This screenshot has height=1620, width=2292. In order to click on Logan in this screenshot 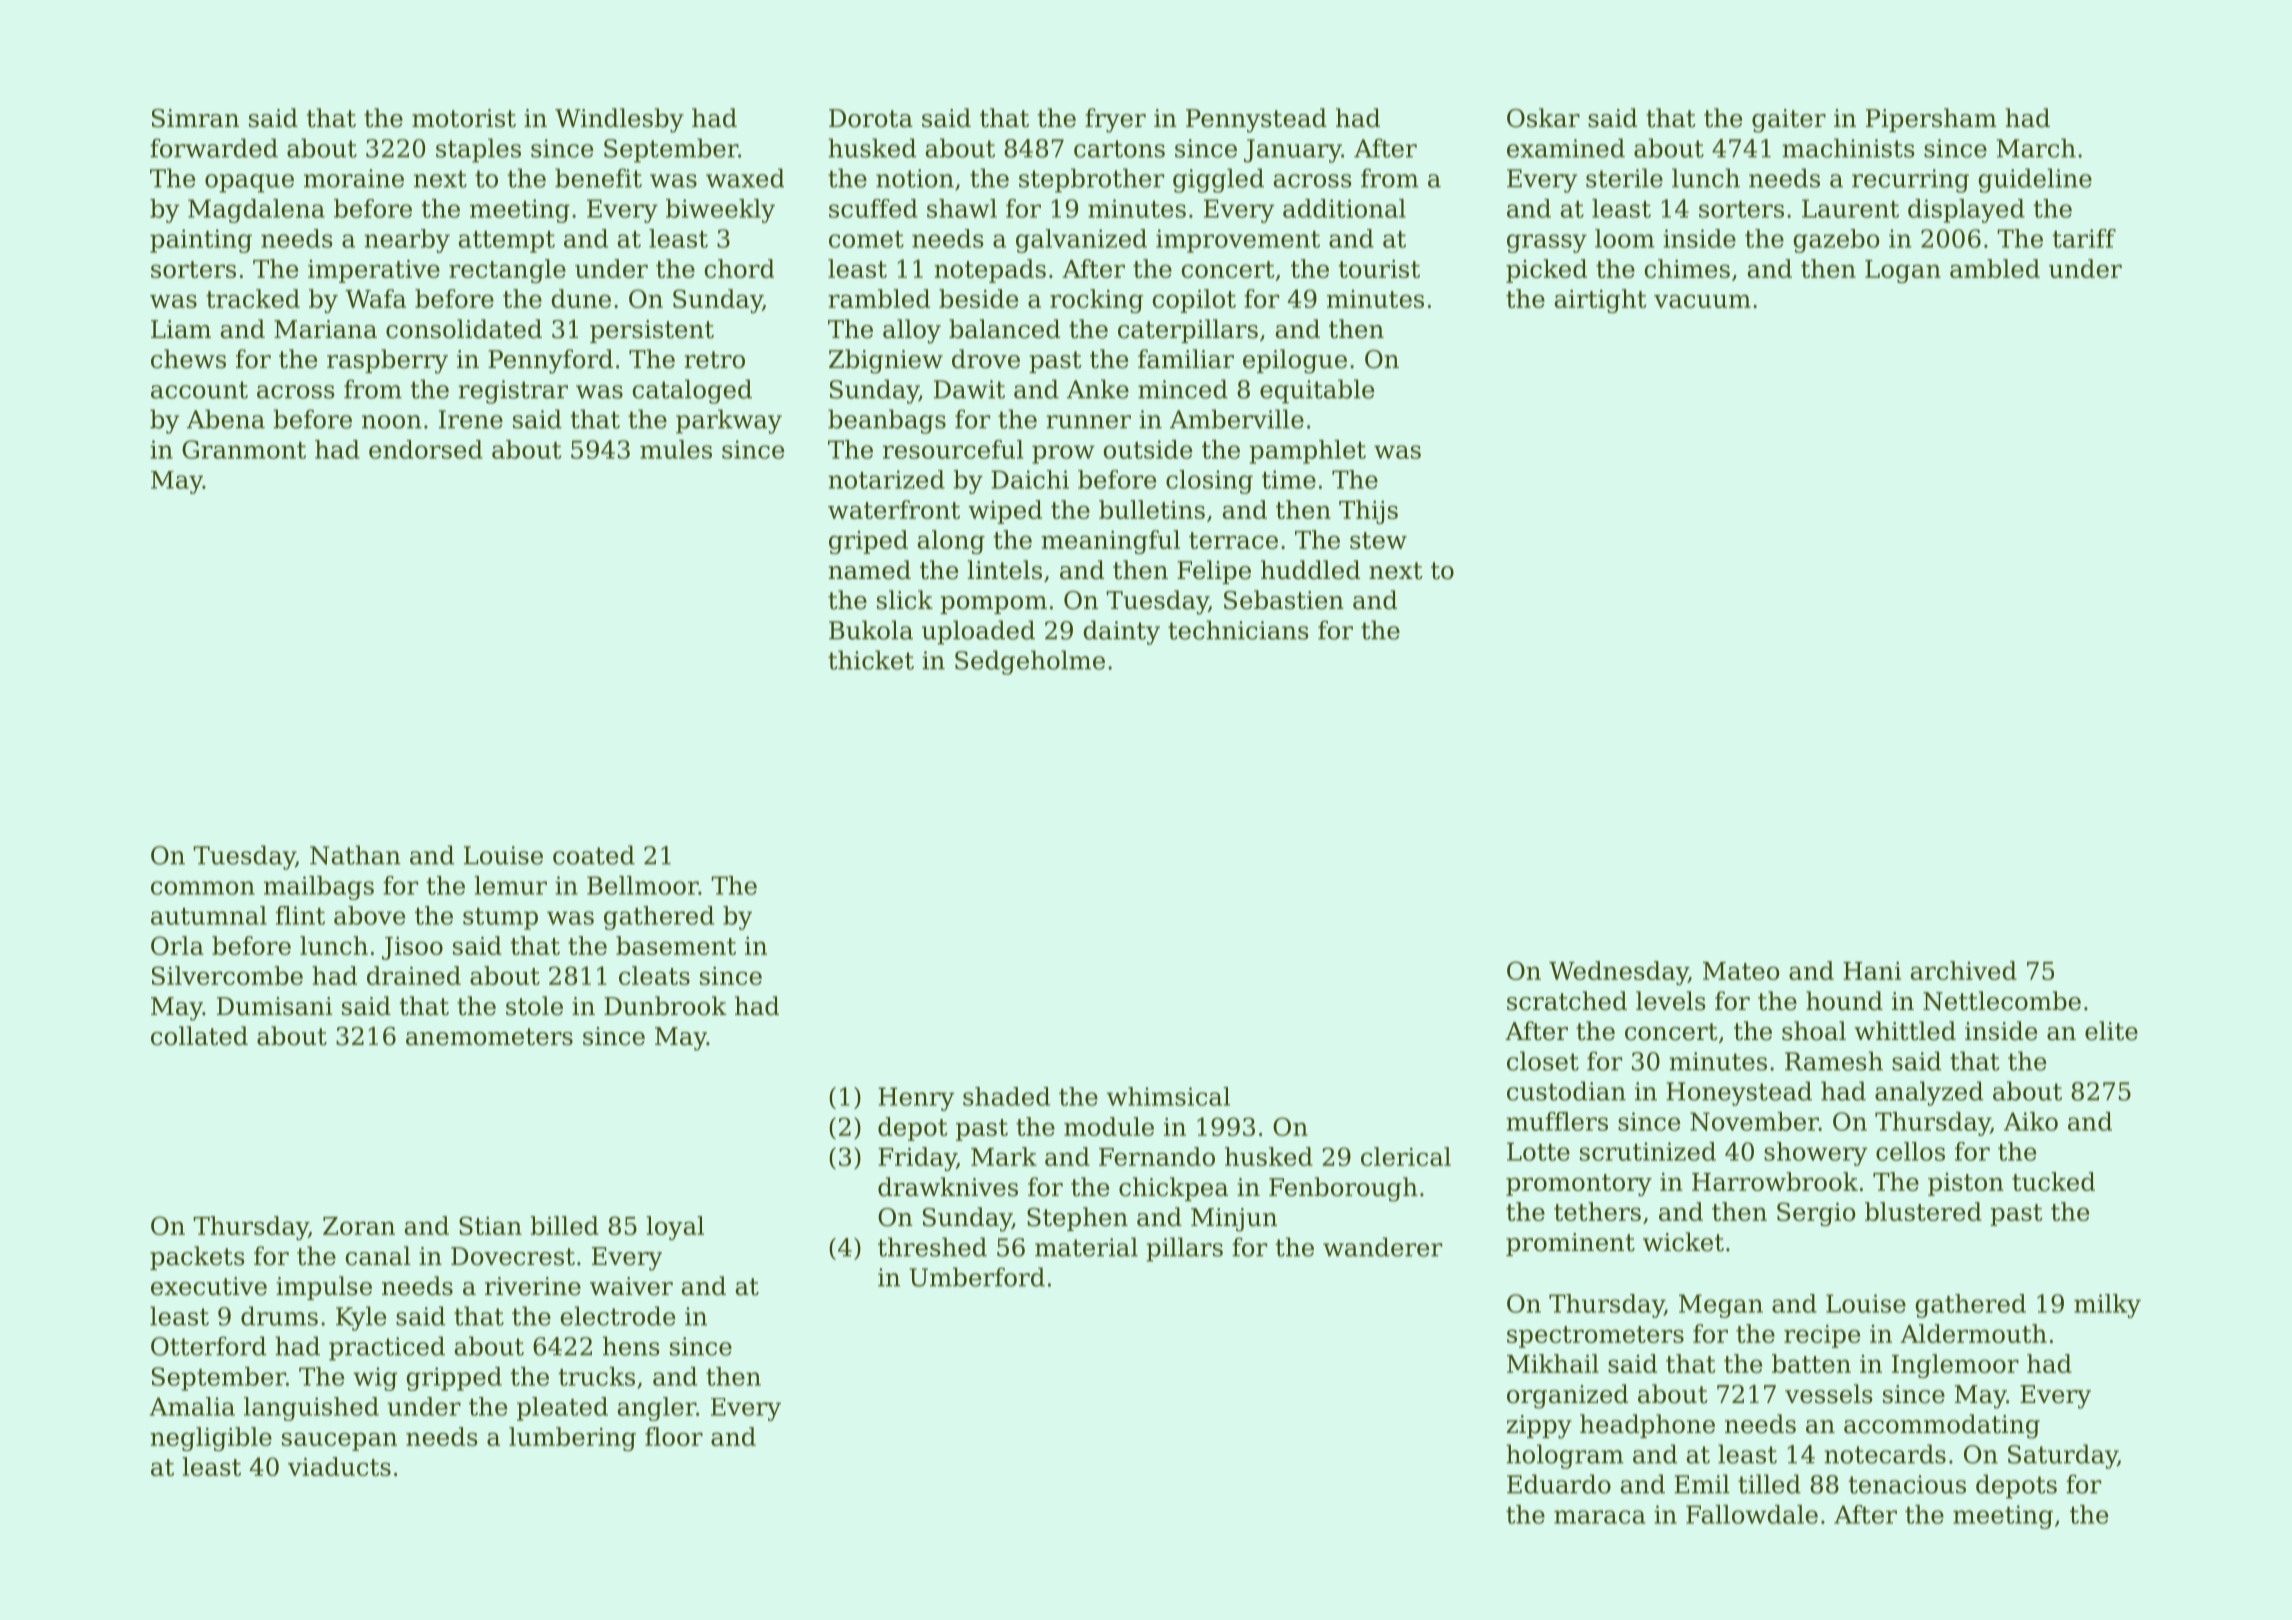, I will do `click(1903, 271)`.
